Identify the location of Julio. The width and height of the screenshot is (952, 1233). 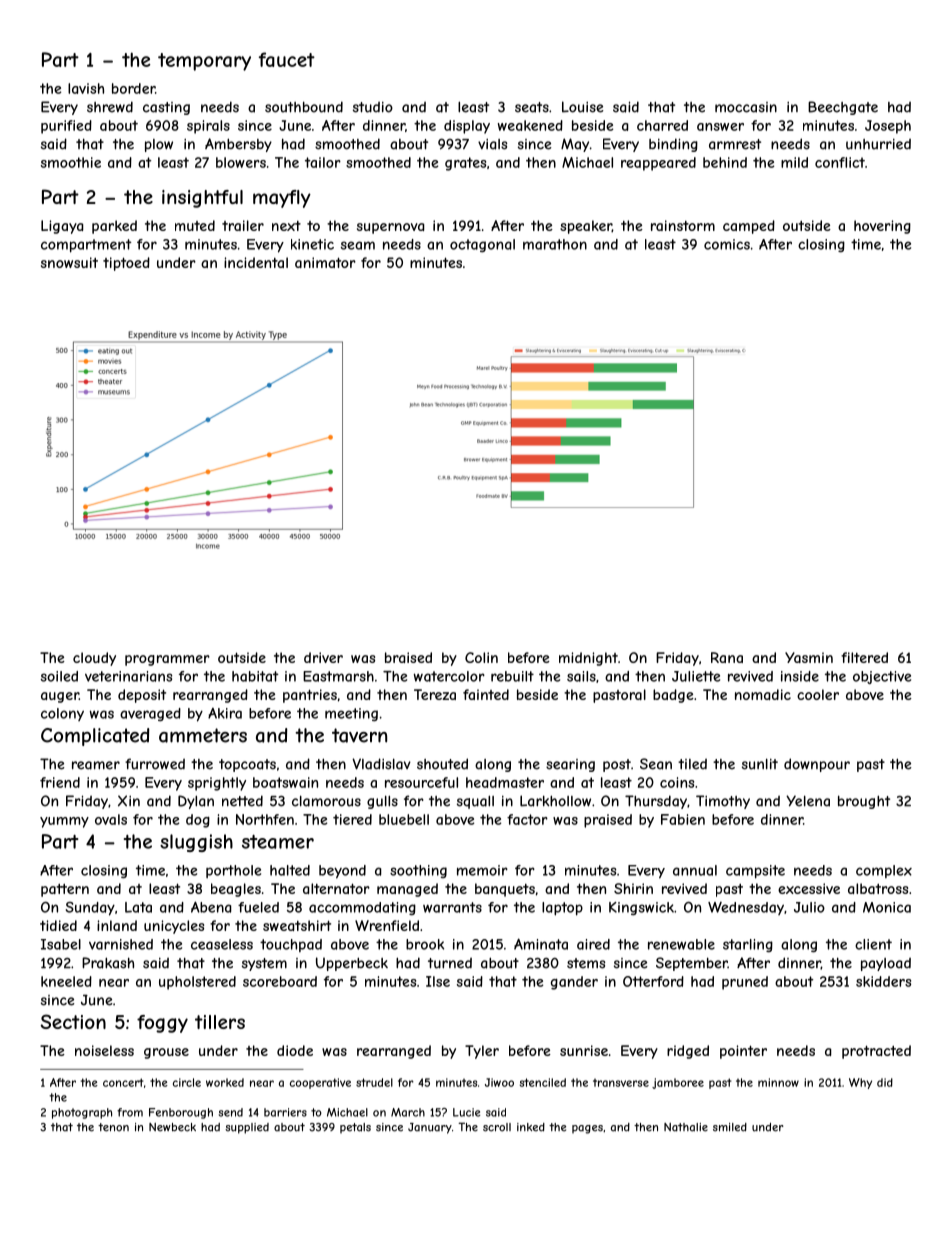
(809, 907).
